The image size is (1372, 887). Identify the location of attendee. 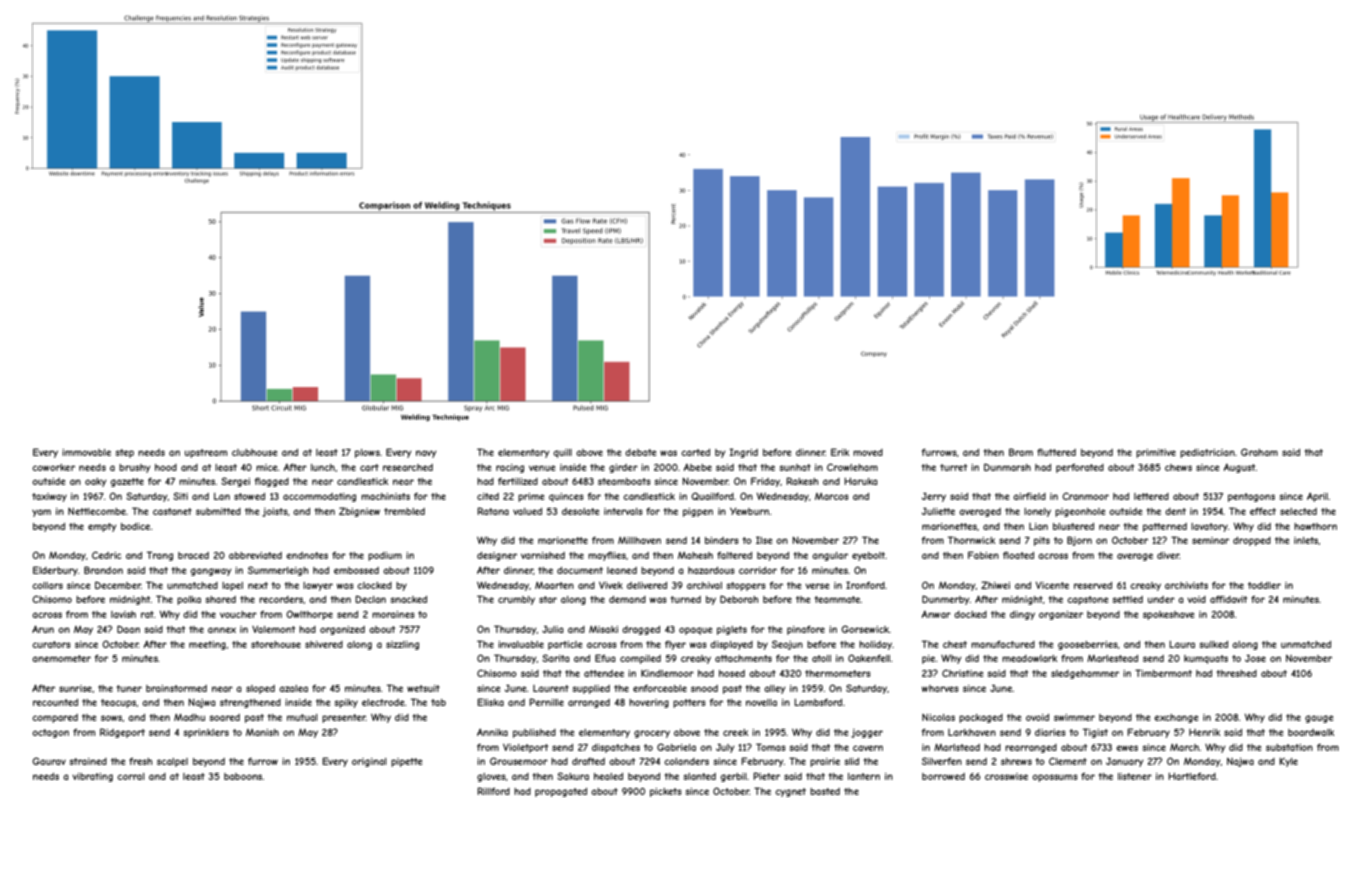
(604, 673).
